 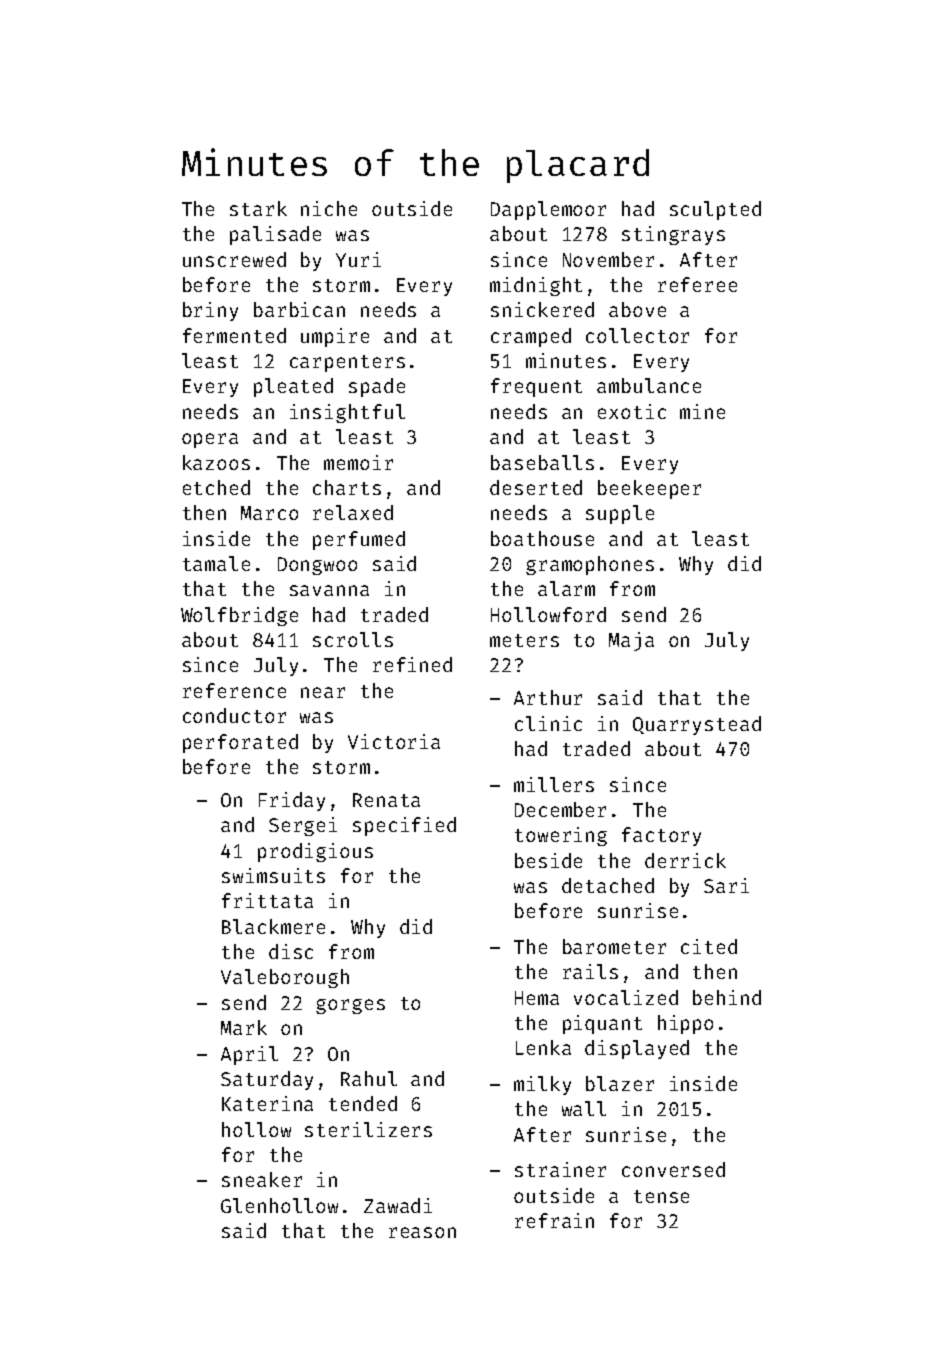 I want to click on Sari, so click(x=726, y=885).
